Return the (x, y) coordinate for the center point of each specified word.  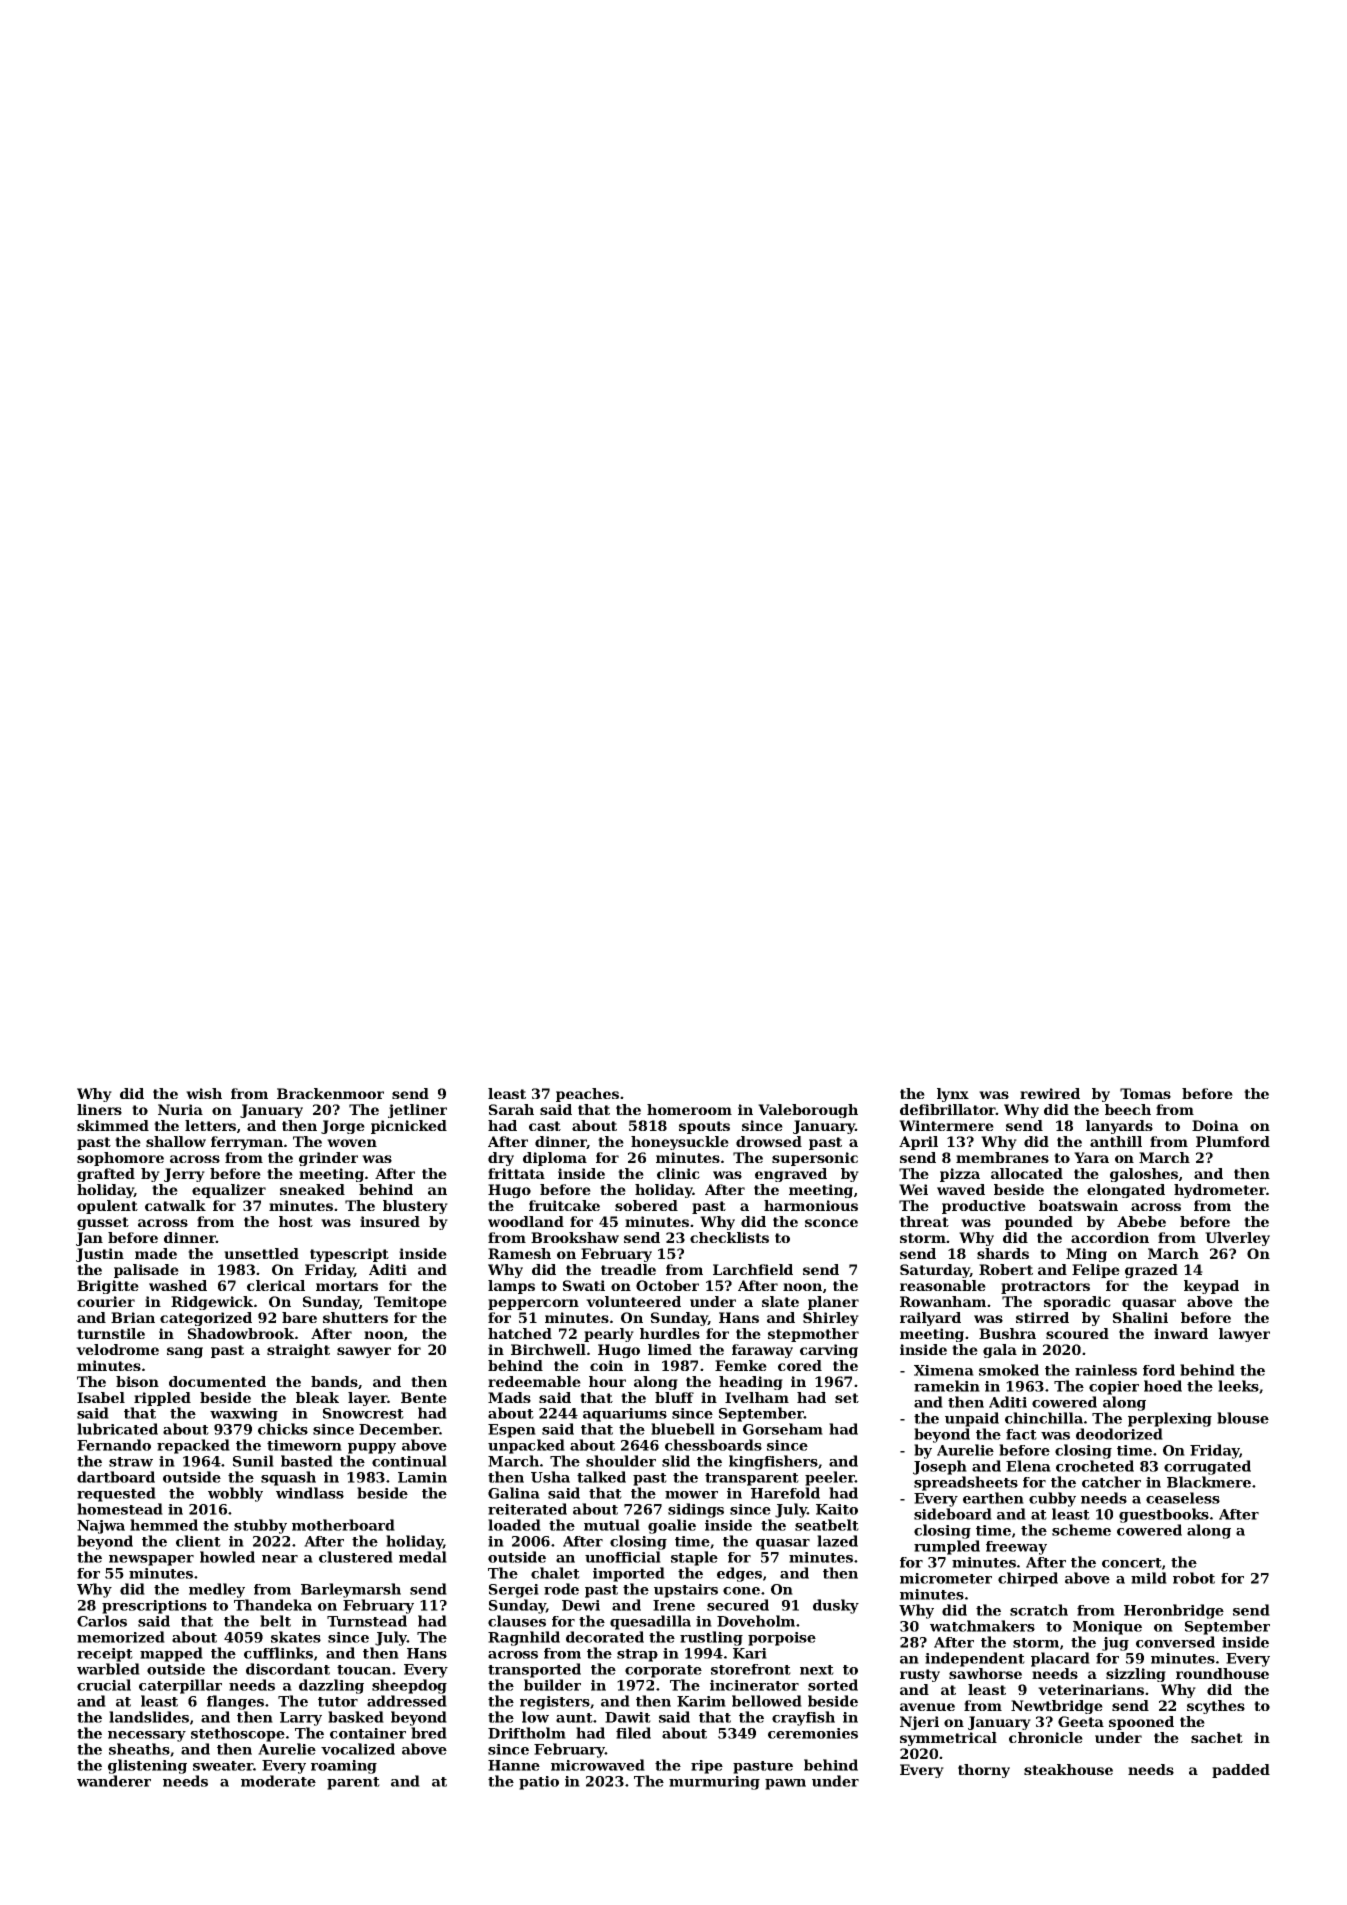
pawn (785, 1784)
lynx (953, 1095)
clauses (517, 1621)
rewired (1050, 1093)
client (198, 1541)
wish (204, 1093)
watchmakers (982, 1626)
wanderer (114, 1781)
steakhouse (1068, 1769)
